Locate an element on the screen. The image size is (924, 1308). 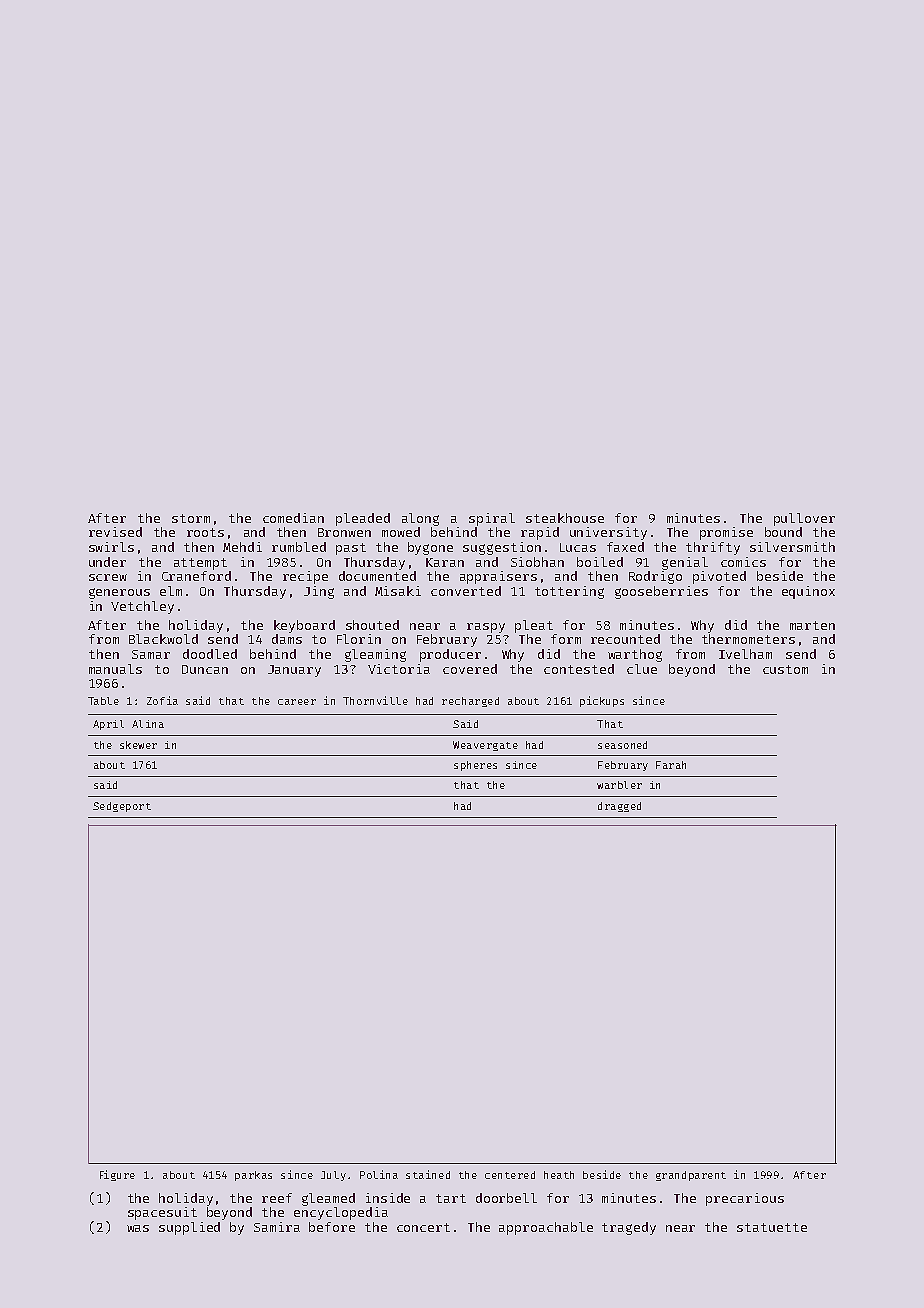
dragged is located at coordinates (619, 807).
